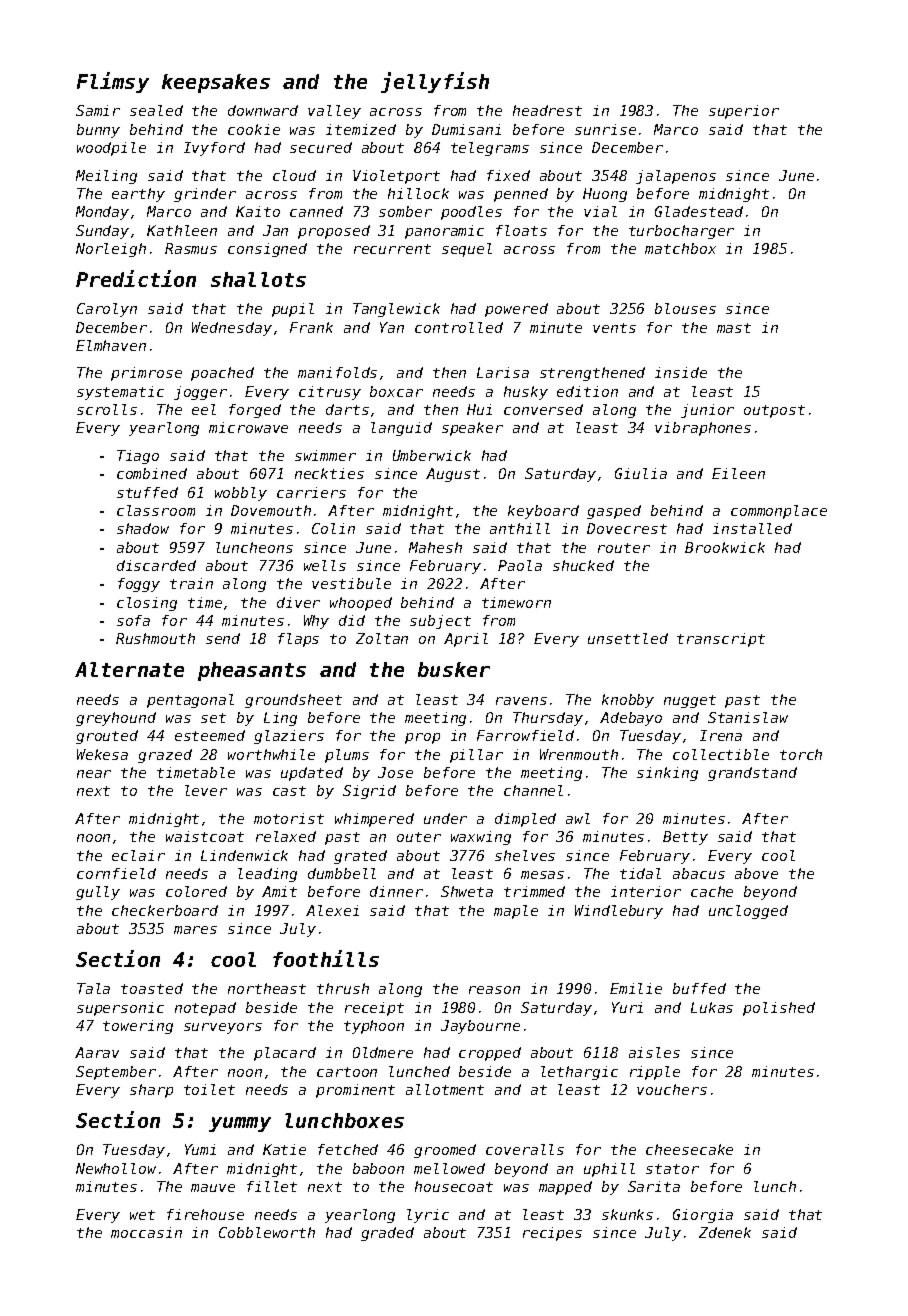 The image size is (908, 1316). I want to click on Amit, so click(279, 891).
